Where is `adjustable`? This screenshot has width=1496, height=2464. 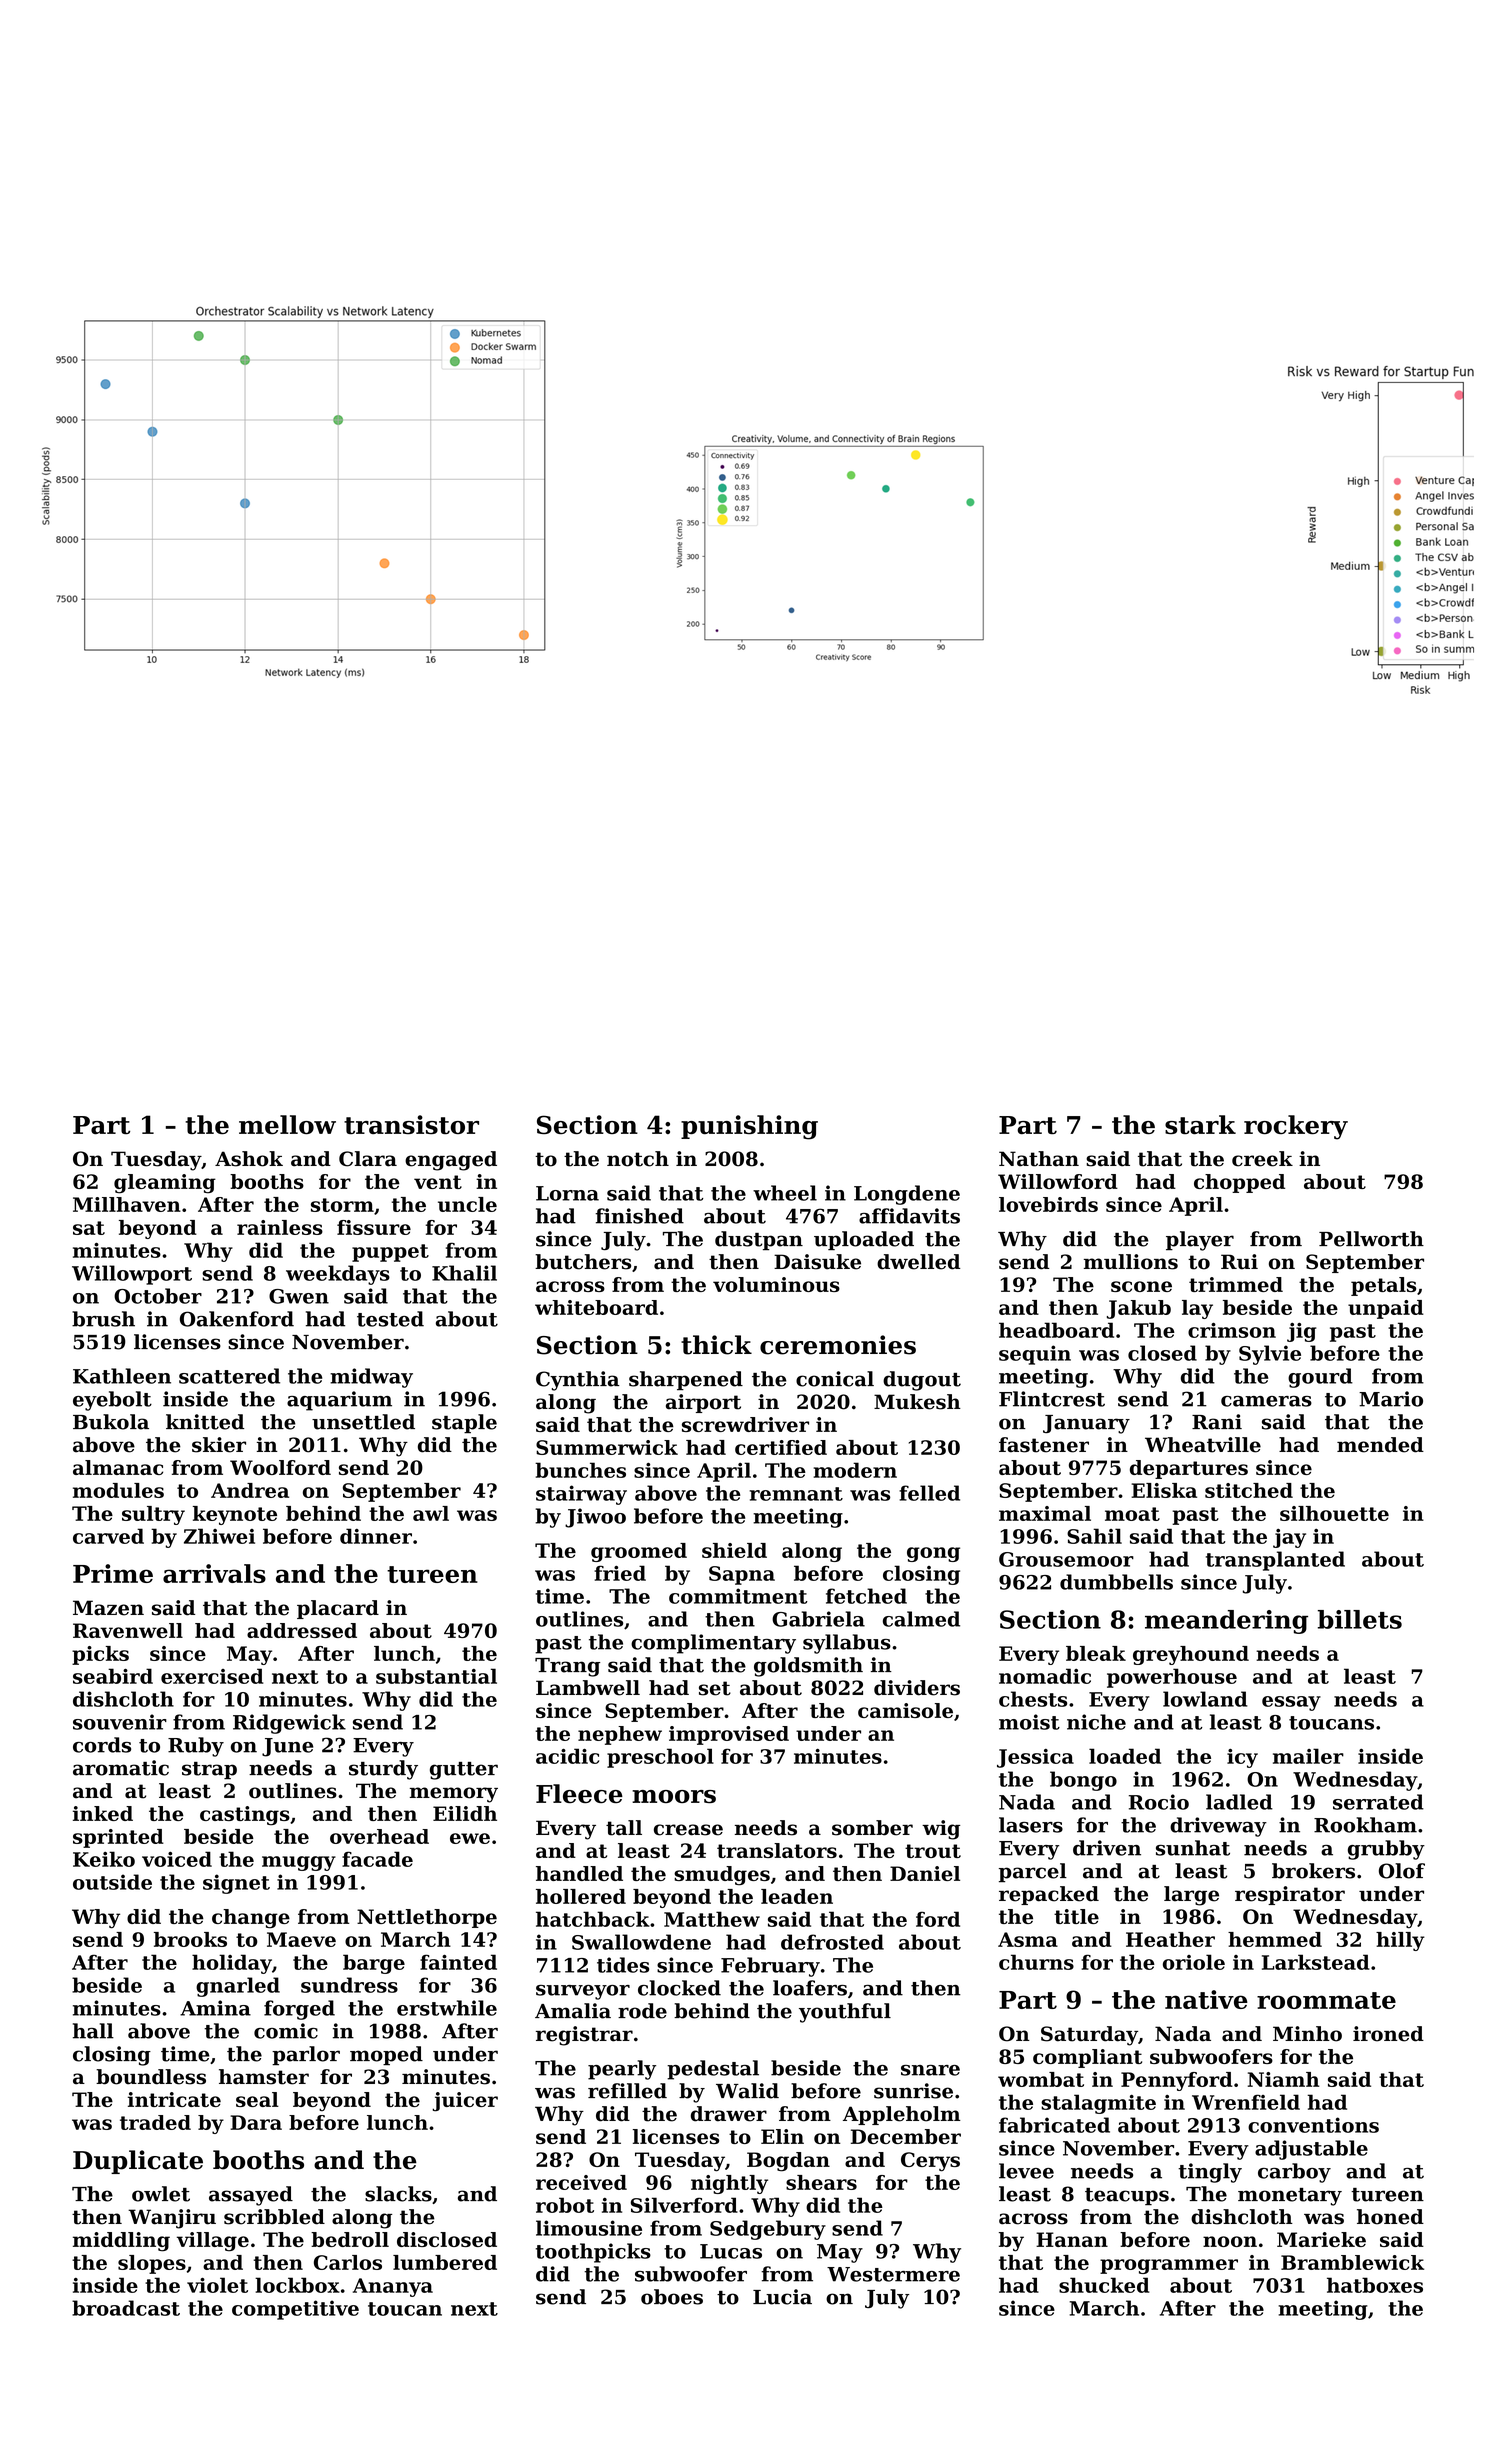 adjustable is located at coordinates (1311, 2150).
